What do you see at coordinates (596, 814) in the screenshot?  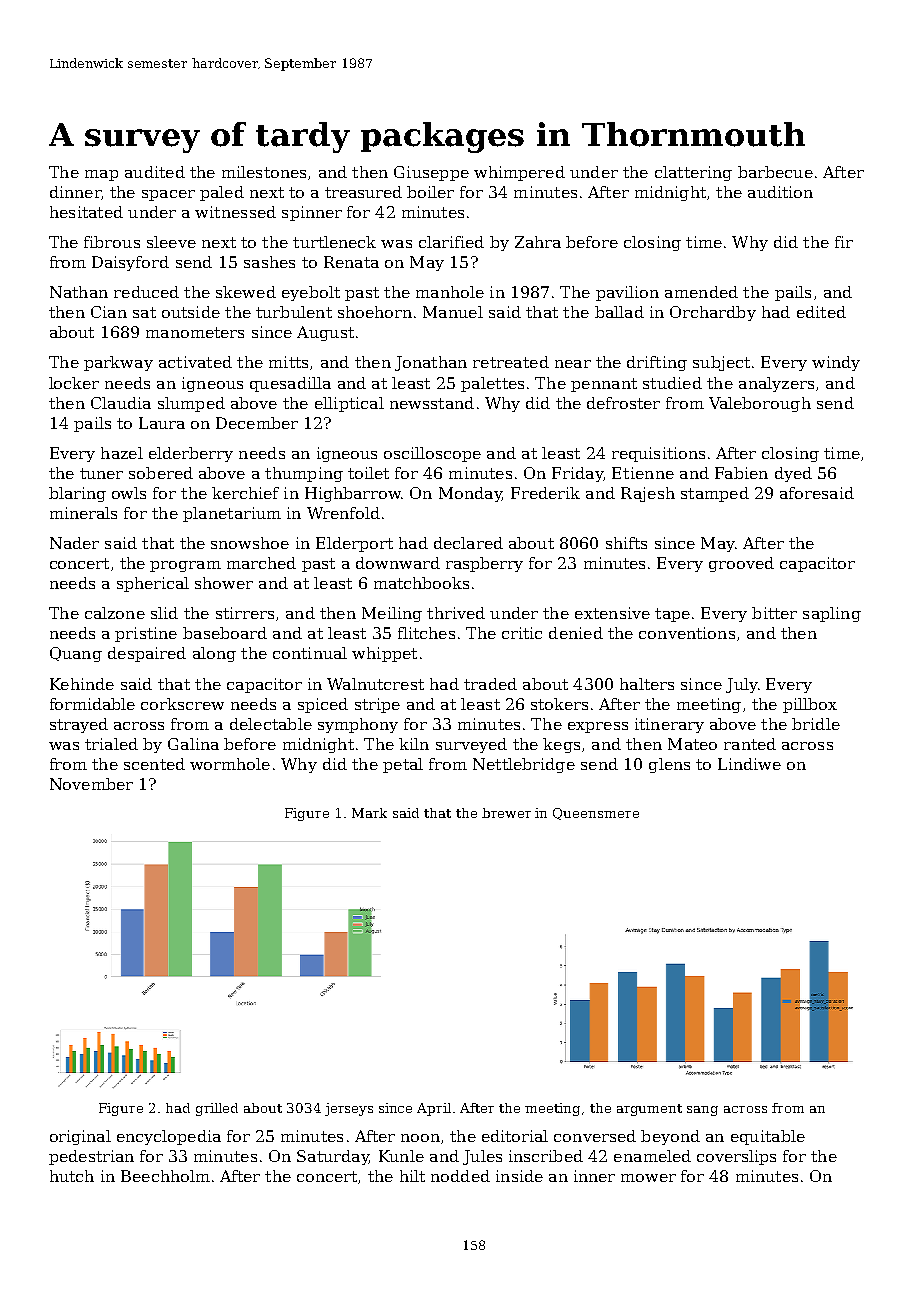 I see `Queensmere` at bounding box center [596, 814].
